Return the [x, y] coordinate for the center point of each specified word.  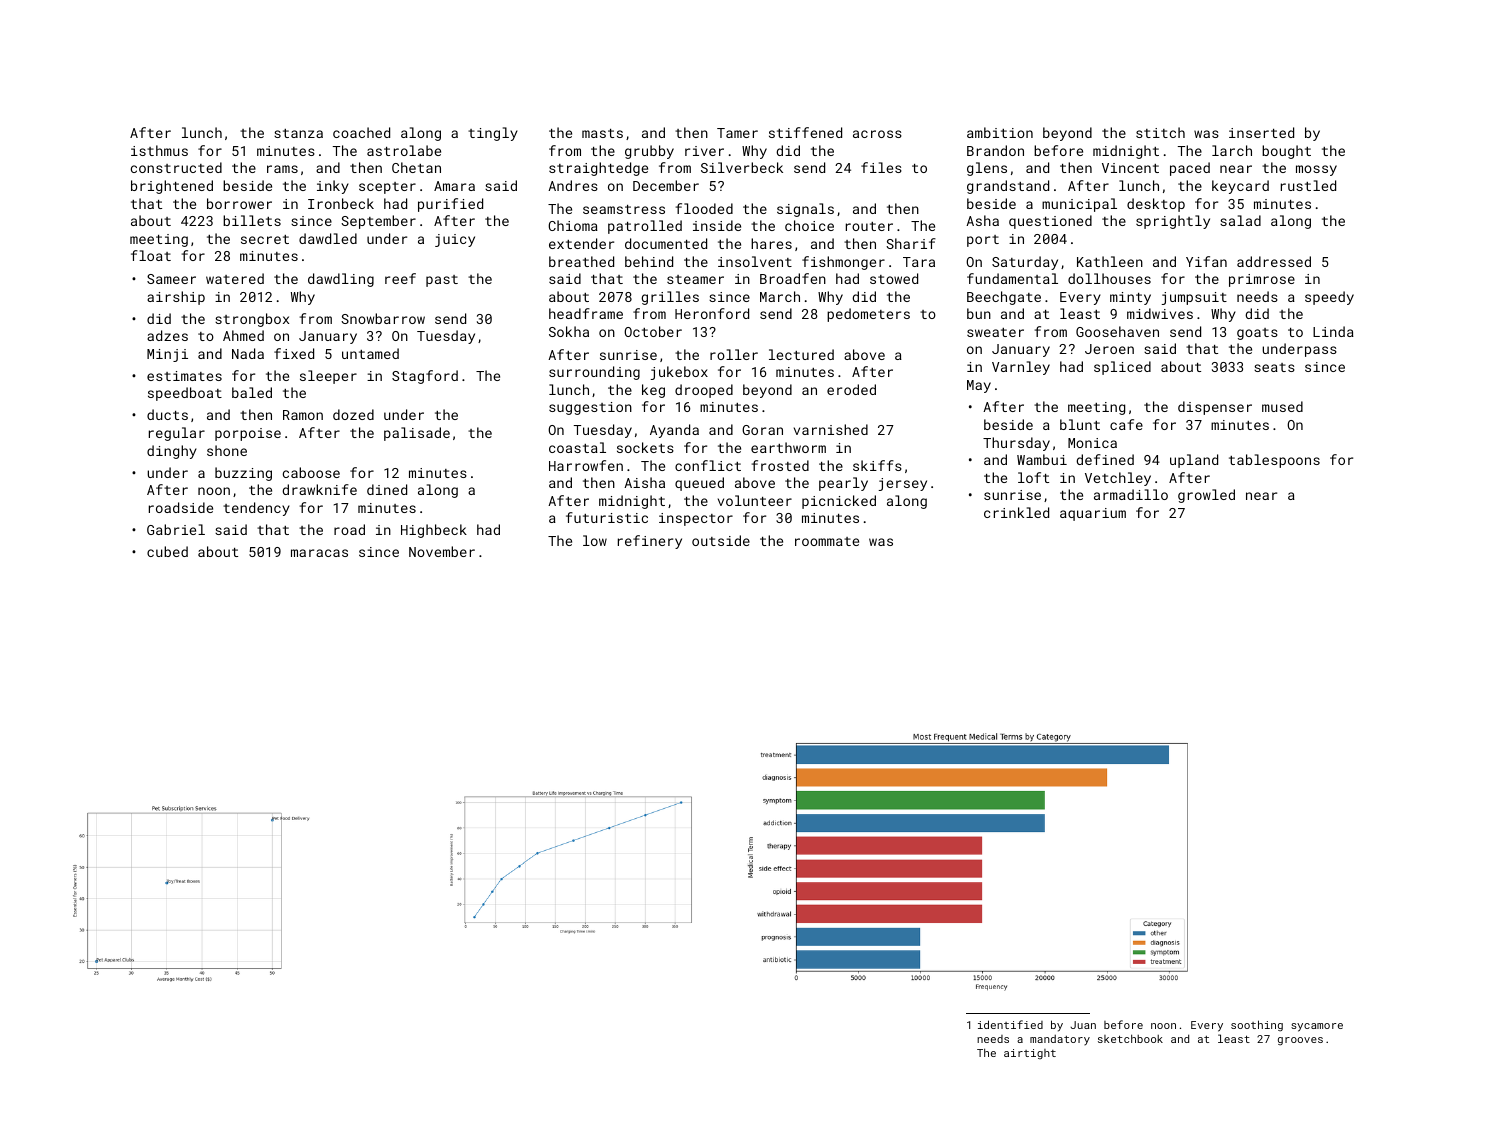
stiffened [805, 132]
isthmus [159, 150]
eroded [851, 389]
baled [252, 392]
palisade [417, 434]
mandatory [1060, 1040]
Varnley [1021, 368]
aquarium [1093, 514]
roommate [827, 541]
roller [734, 354]
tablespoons [1274, 461]
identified [1010, 1024]
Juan [1083, 1025]
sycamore [1317, 1027]
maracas [319, 553]
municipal [1079, 205]
